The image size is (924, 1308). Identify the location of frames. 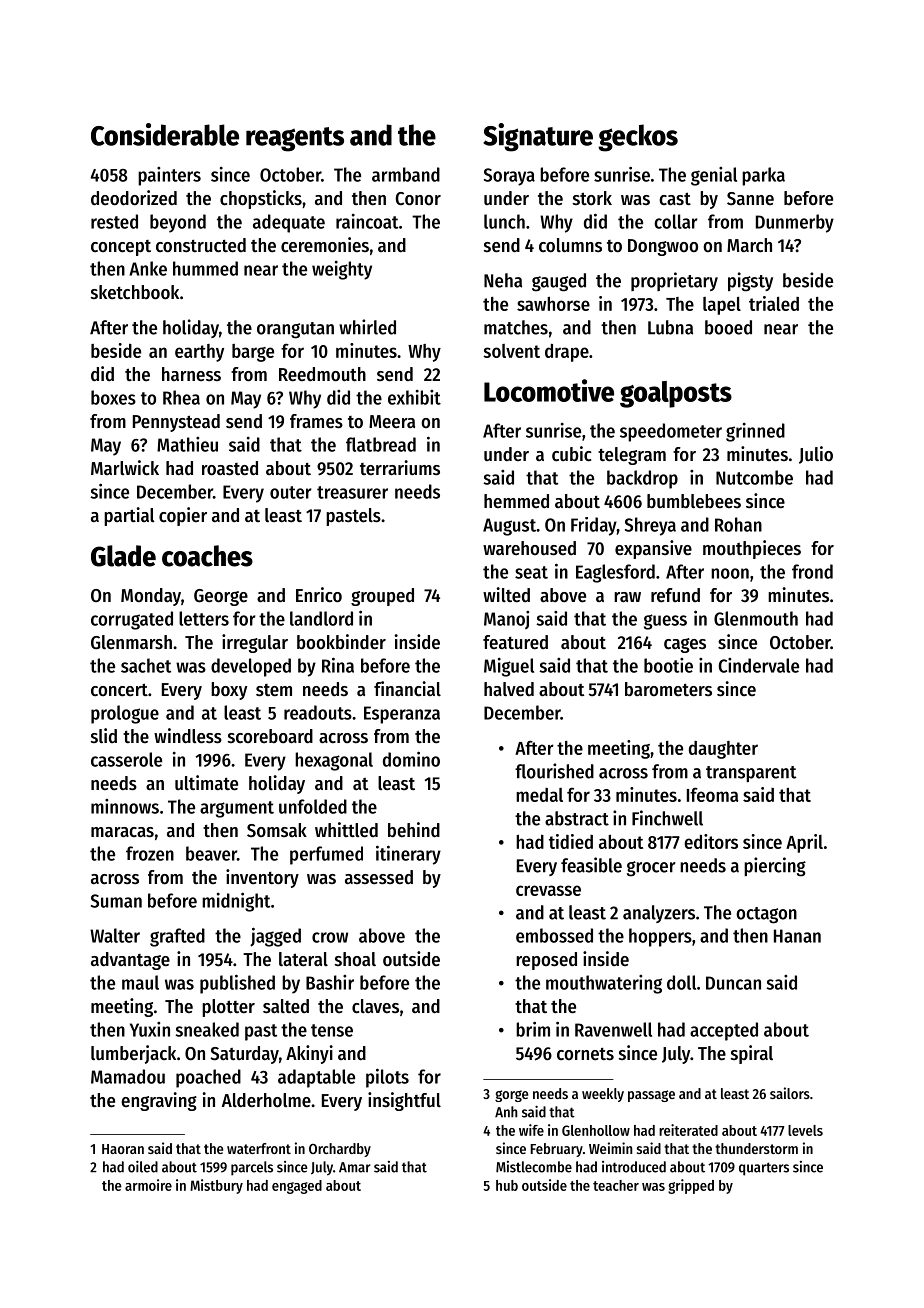
(316, 421).
